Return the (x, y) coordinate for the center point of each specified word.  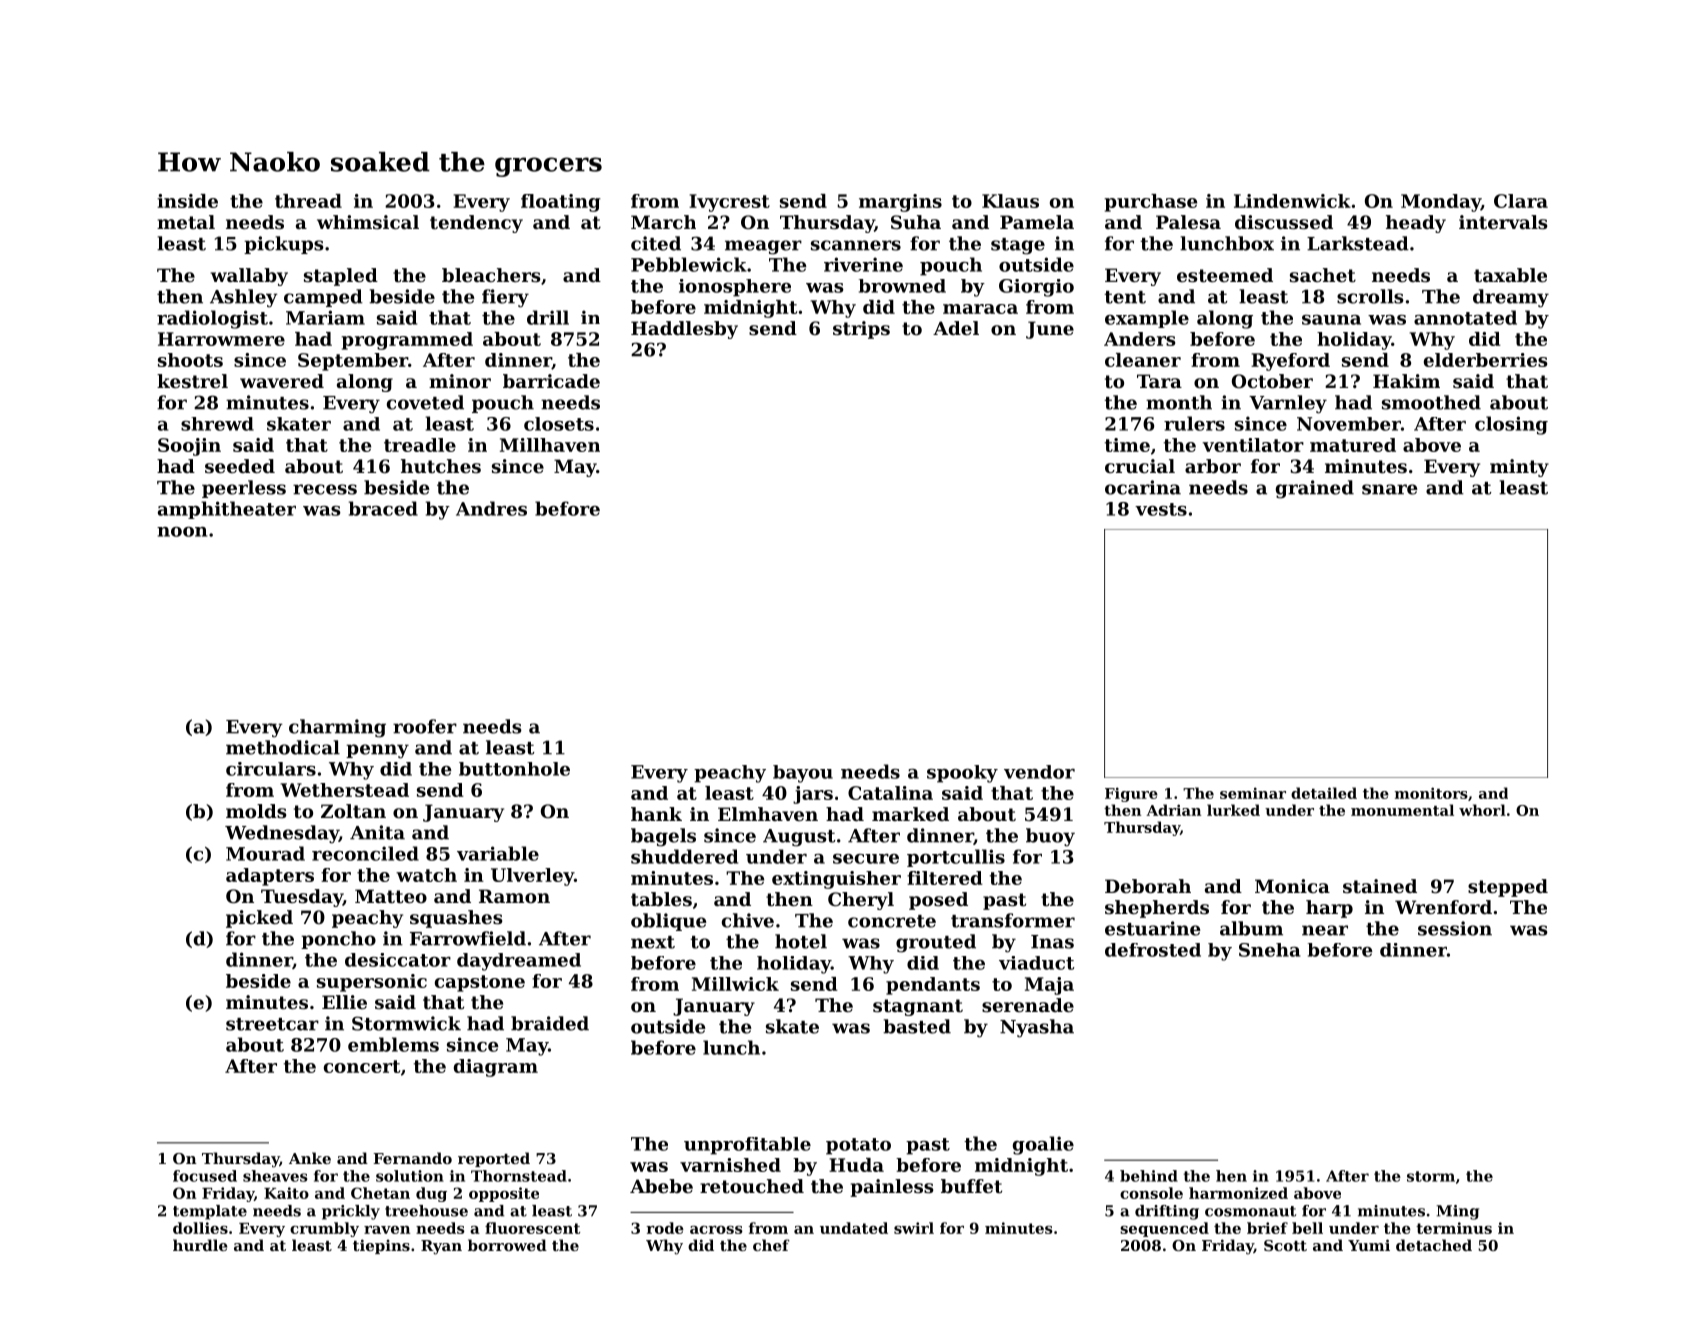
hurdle (200, 1245)
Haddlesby (684, 330)
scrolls (1370, 296)
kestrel (192, 381)
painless (892, 1188)
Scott (1285, 1245)
